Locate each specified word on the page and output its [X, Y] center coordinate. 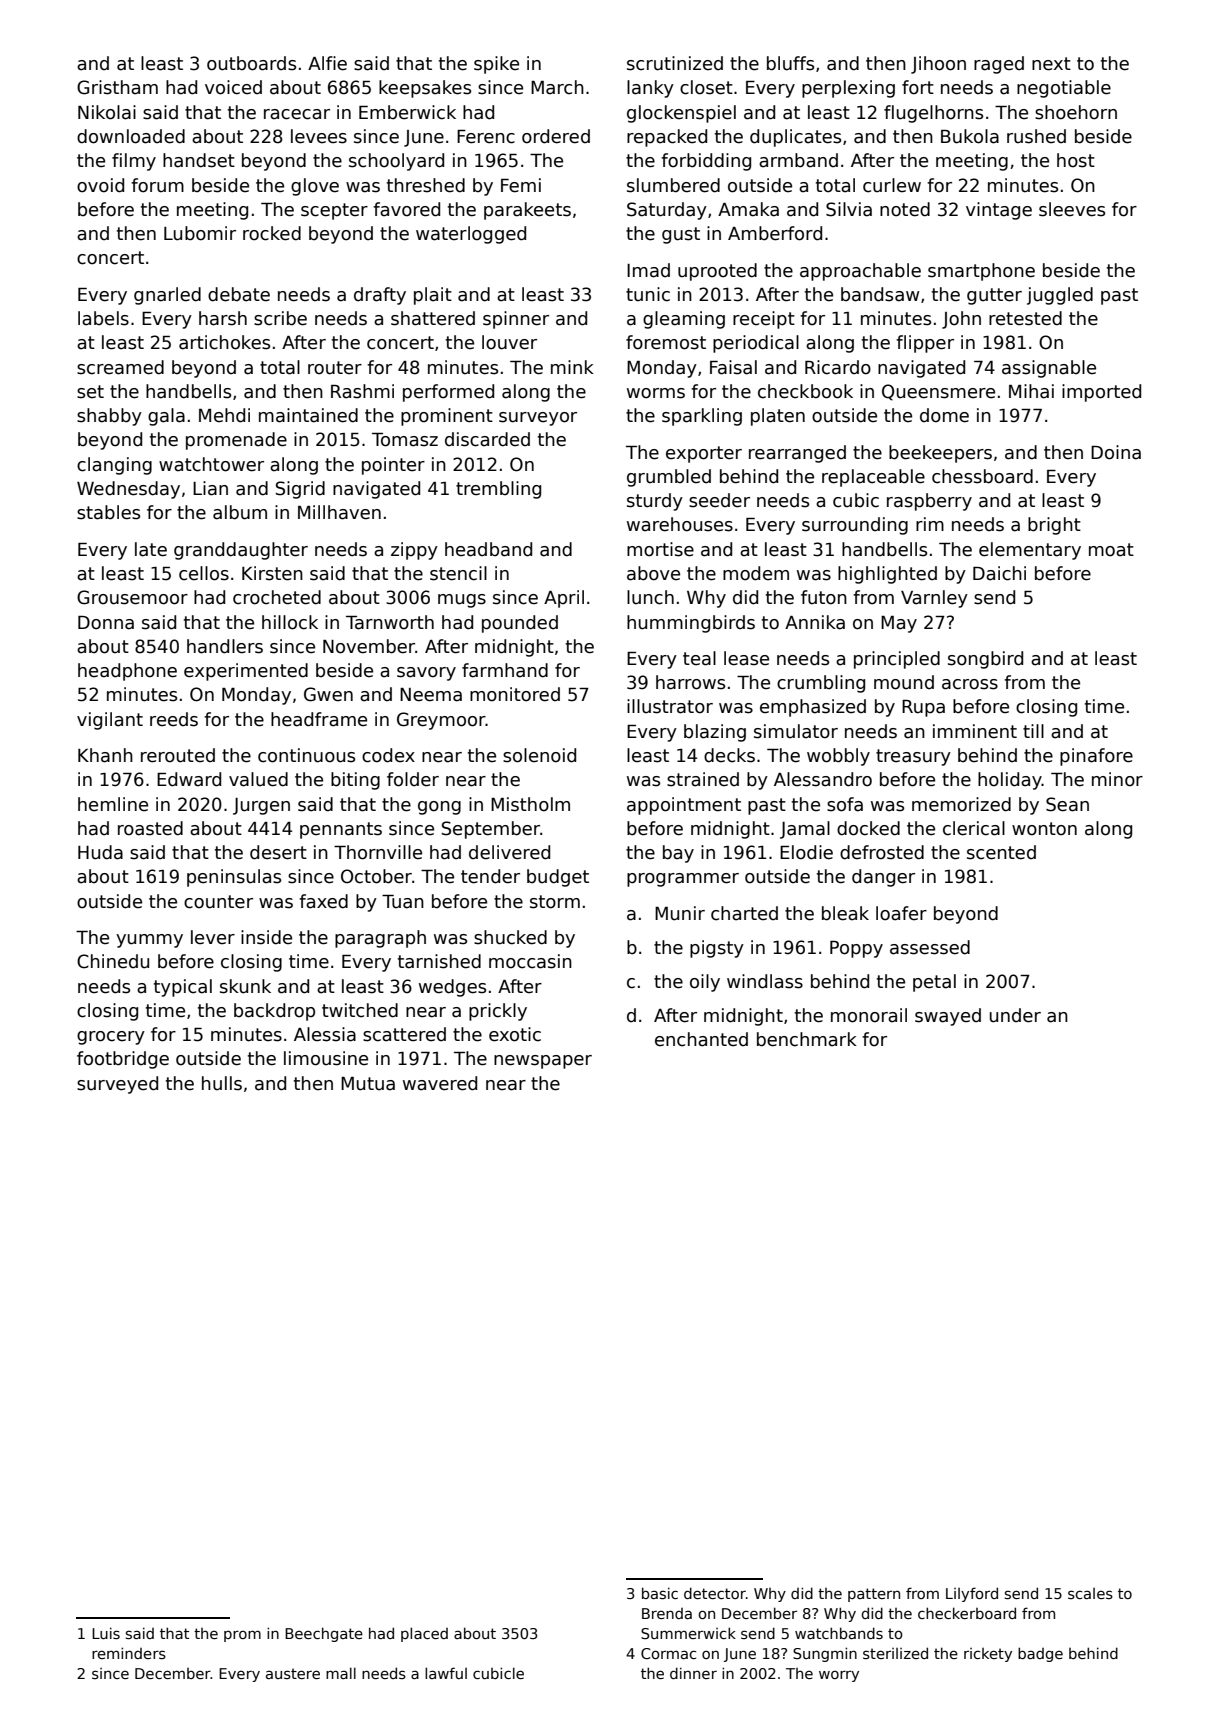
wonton [1044, 829]
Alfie [327, 63]
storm [555, 902]
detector [715, 1593]
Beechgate [324, 1634]
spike [496, 65]
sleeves [1072, 209]
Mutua [368, 1084]
